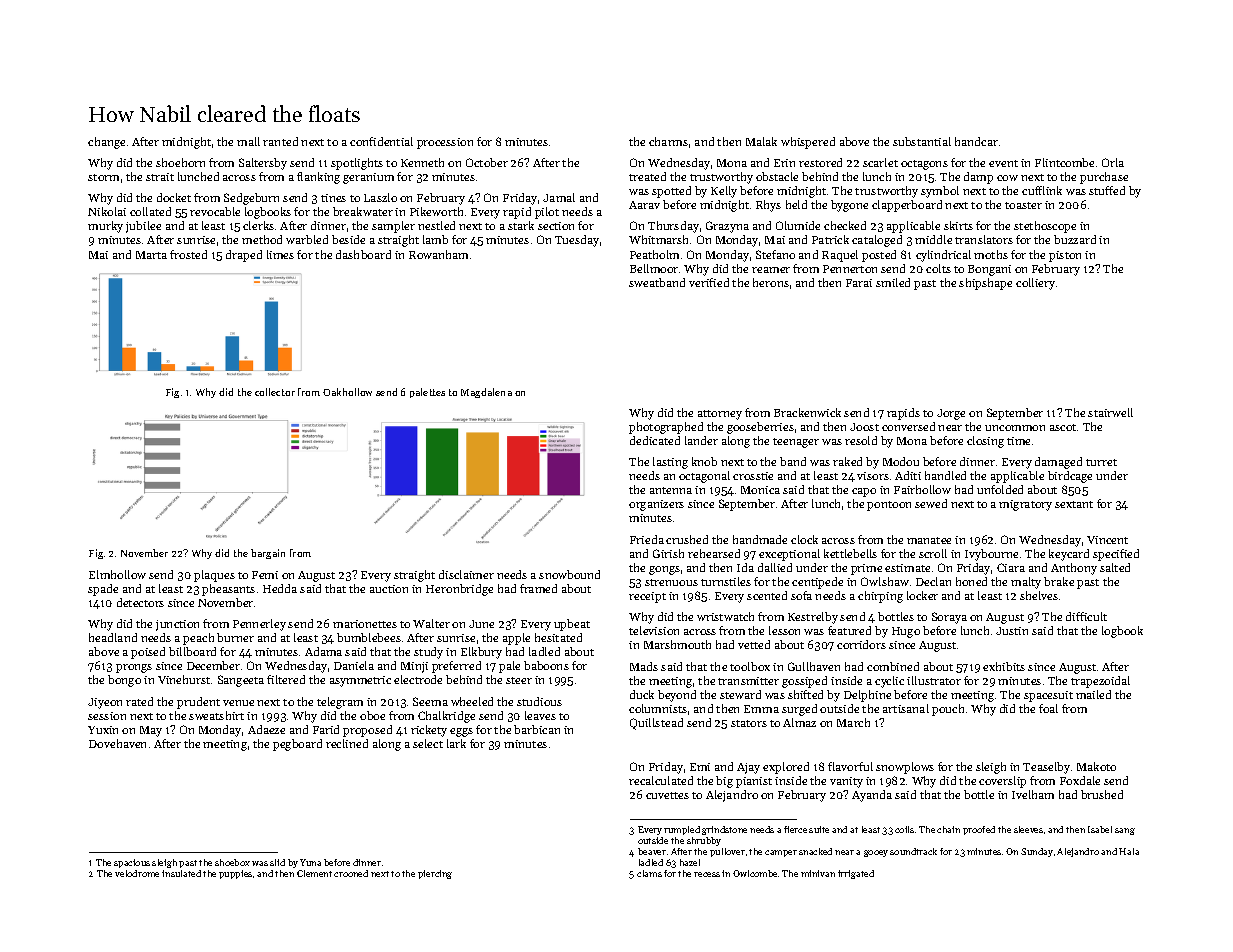  What do you see at coordinates (486, 393) in the page?
I see `Magdalena` at bounding box center [486, 393].
